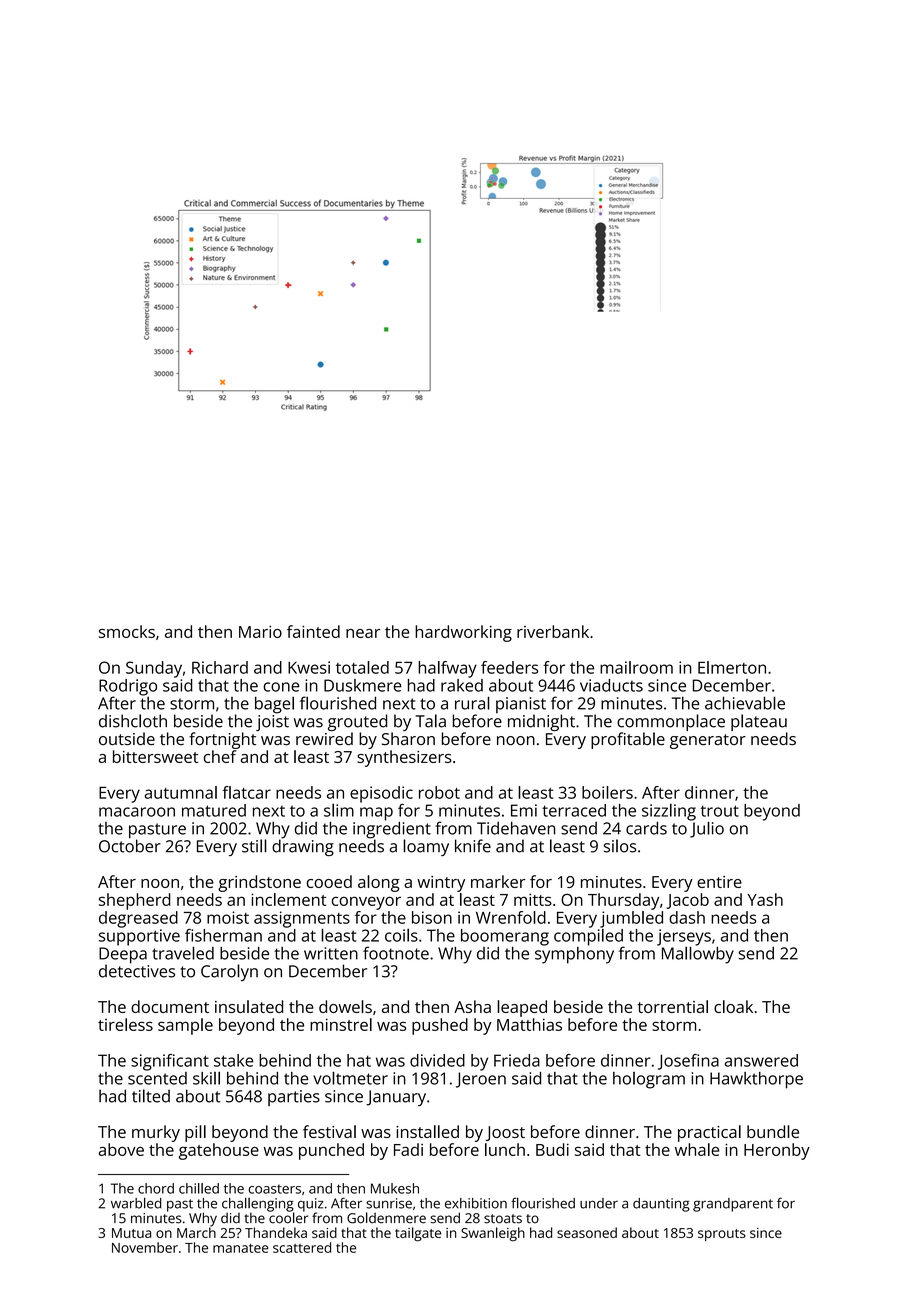 This screenshot has width=908, height=1316. Describe the element at coordinates (127, 738) in the screenshot. I see `outside` at that location.
